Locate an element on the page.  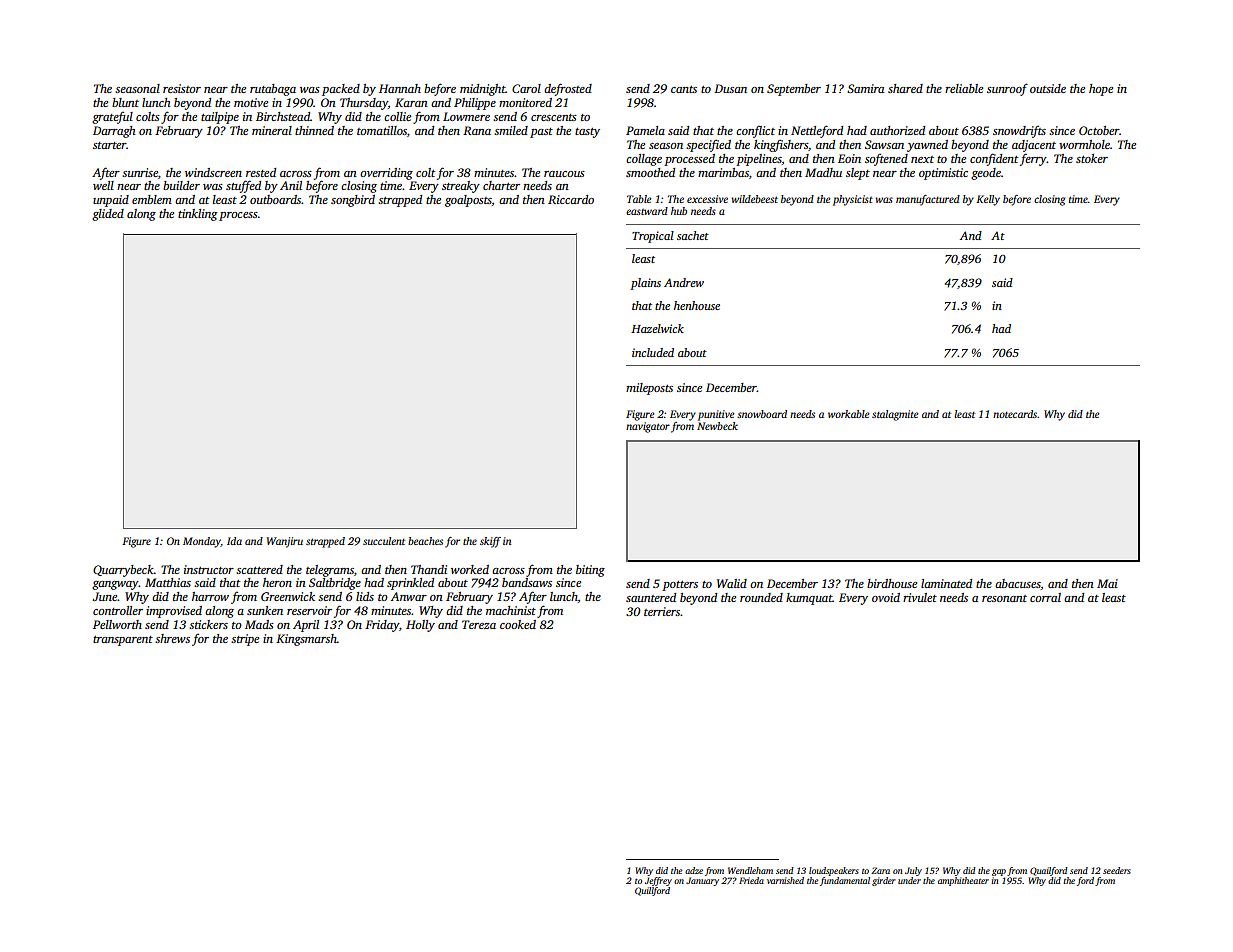
terriers is located at coordinates (662, 611).
